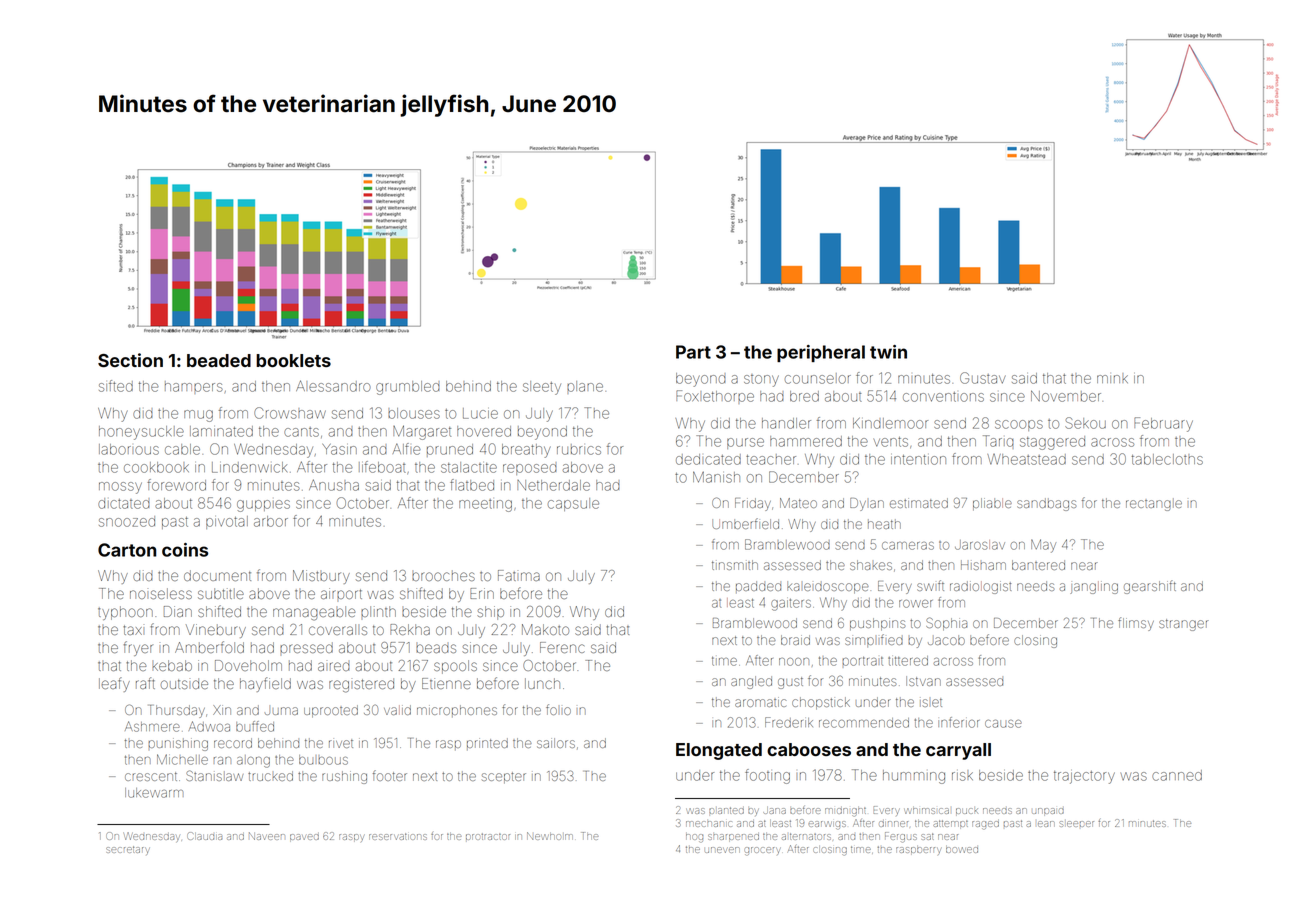  Describe the element at coordinates (321, 577) in the screenshot. I see `Mistbury` at that location.
